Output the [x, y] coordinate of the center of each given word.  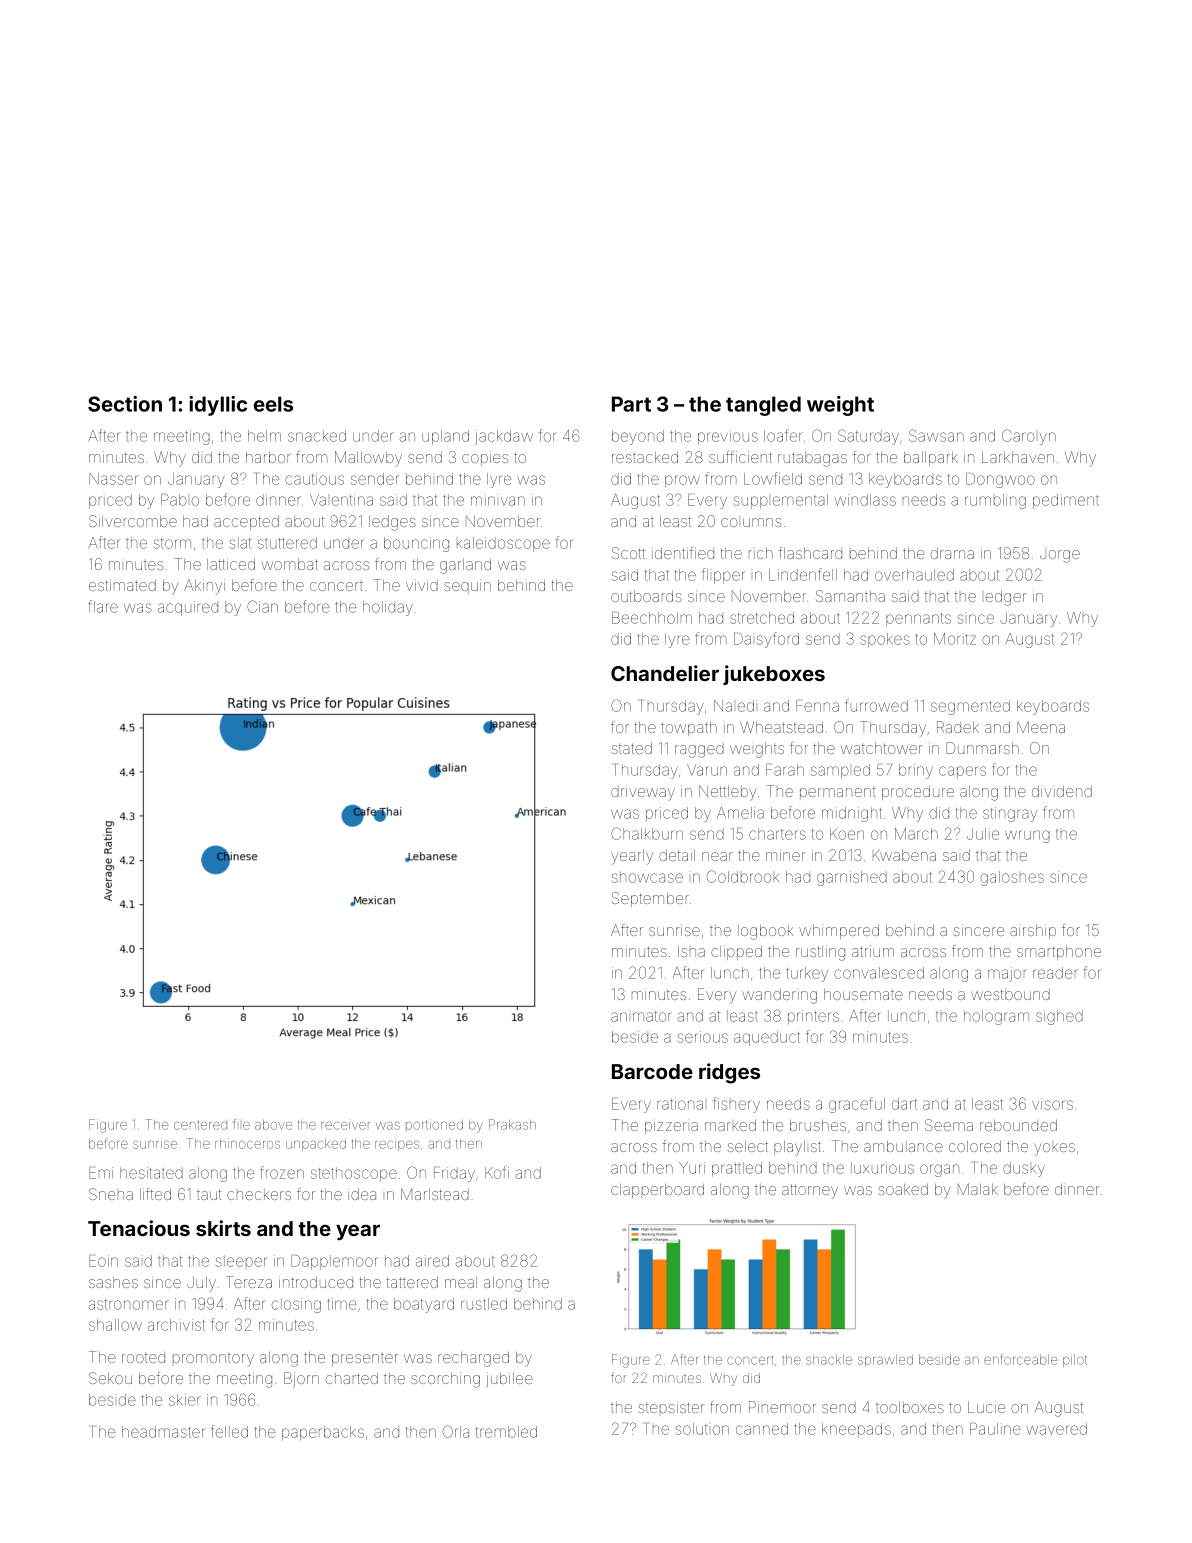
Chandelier [665, 673]
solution [702, 1429]
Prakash [512, 1124]
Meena [1041, 727]
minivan [498, 500]
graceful [857, 1105]
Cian [262, 606]
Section [125, 404]
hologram [996, 1017]
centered [200, 1125]
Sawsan [936, 435]
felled [229, 1431]
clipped [736, 952]
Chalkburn [647, 833]
